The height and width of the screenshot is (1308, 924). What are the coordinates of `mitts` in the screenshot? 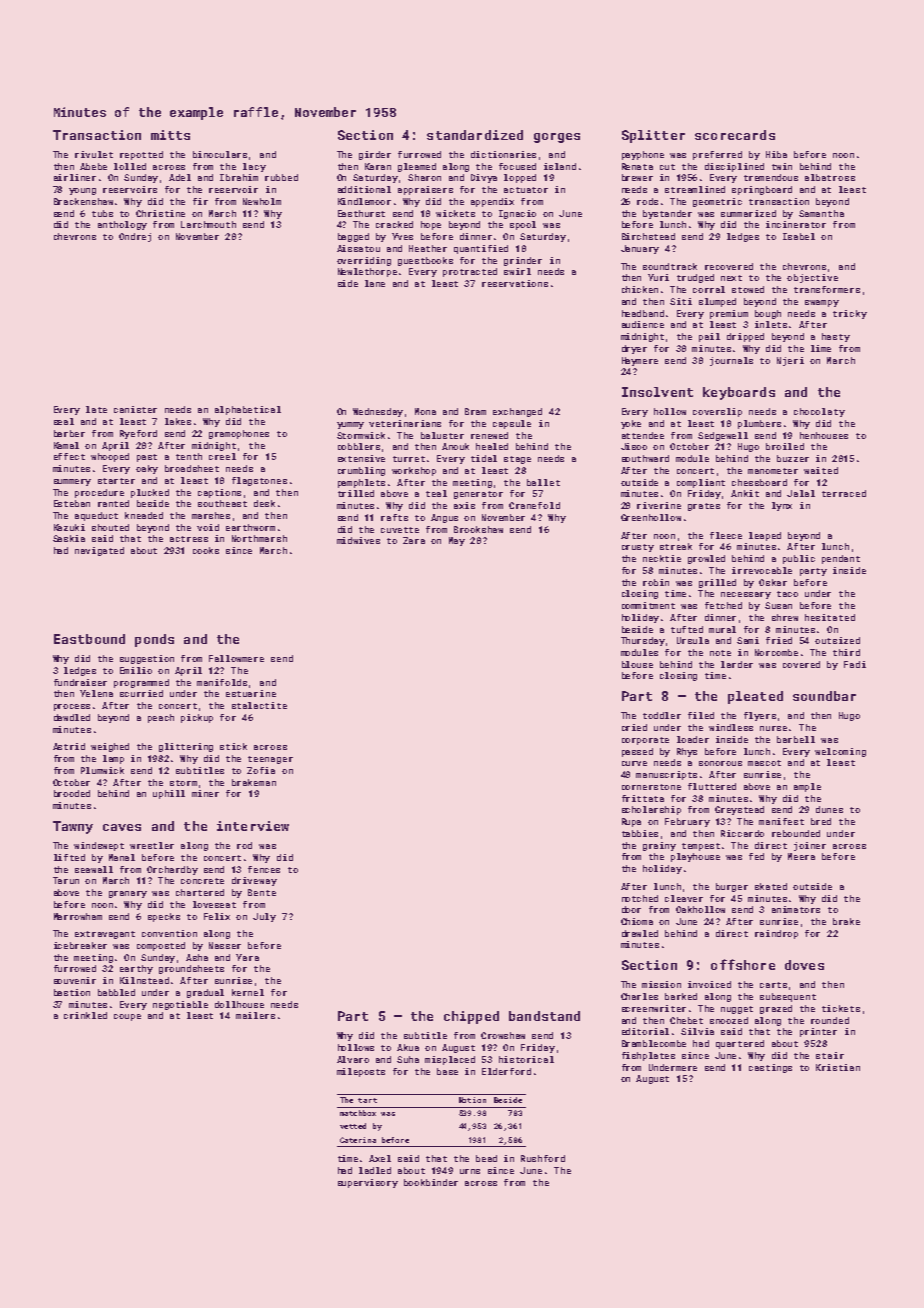 It's located at (170, 135).
